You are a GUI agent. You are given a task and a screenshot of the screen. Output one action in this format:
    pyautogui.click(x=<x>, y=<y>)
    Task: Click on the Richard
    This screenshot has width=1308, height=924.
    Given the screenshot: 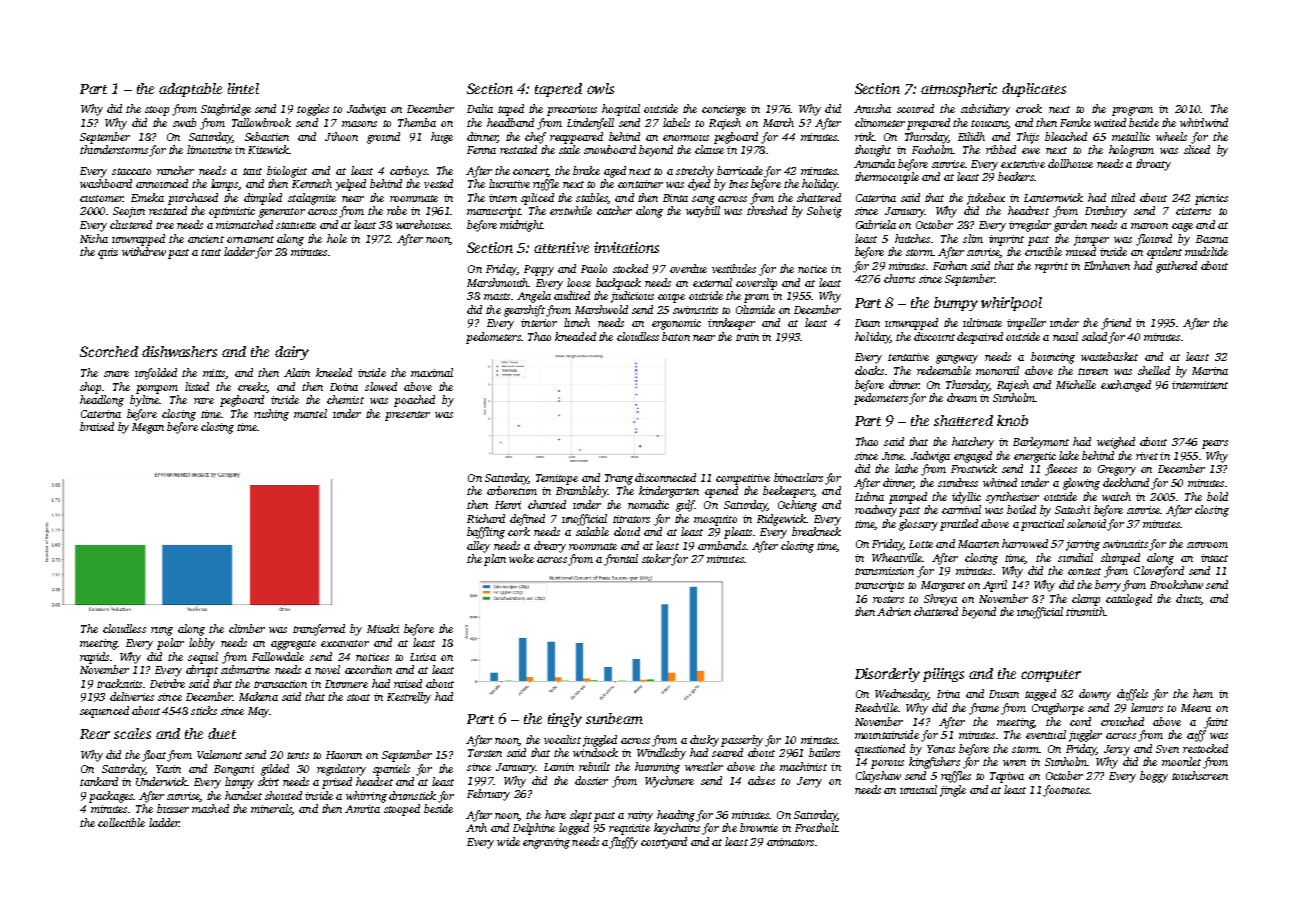 What is the action you would take?
    pyautogui.click(x=486, y=518)
